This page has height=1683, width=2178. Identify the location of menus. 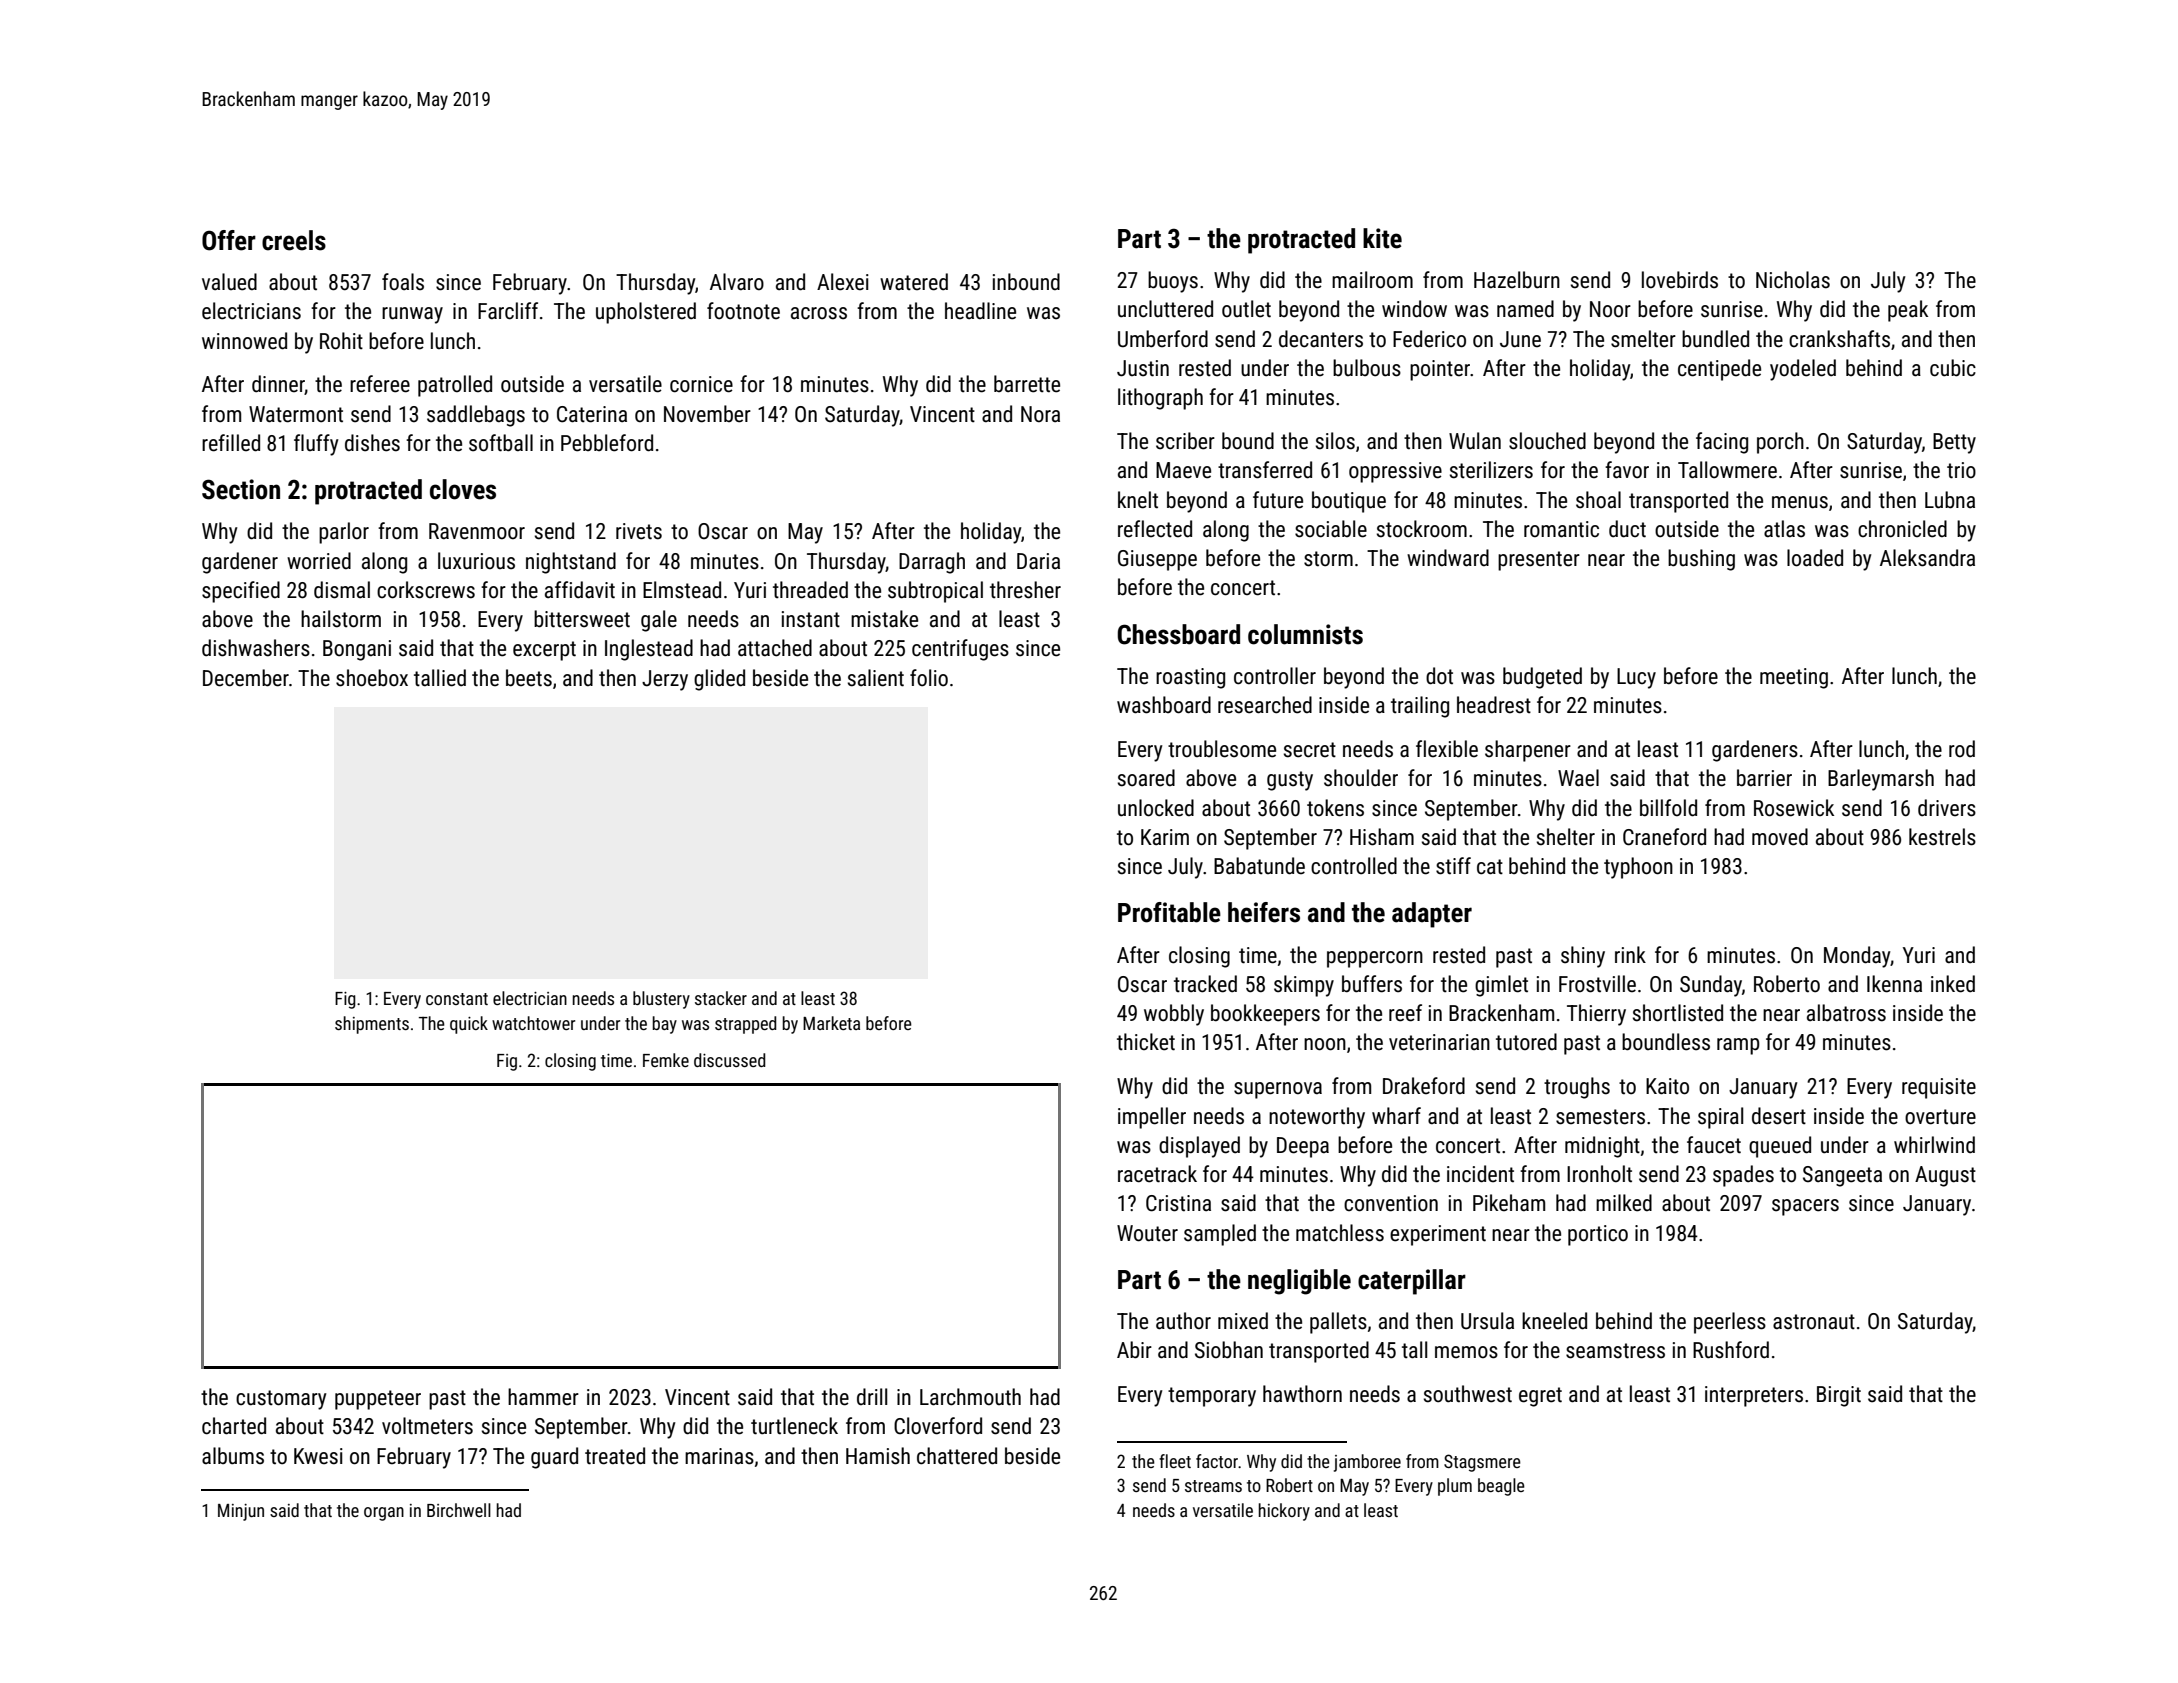
(1800, 502).
